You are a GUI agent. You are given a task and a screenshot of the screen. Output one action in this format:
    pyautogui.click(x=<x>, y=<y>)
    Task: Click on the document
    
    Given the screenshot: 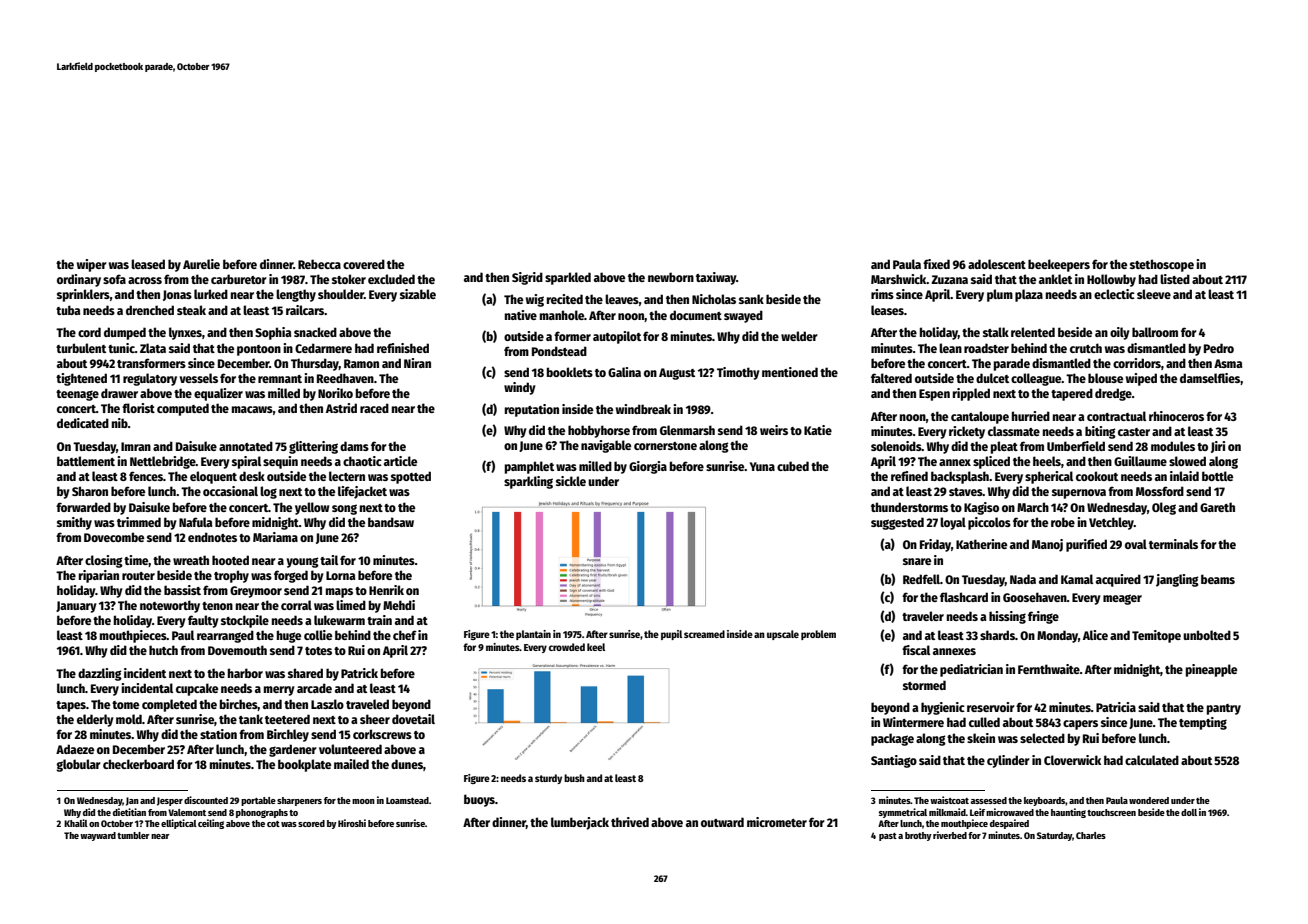 What is the action you would take?
    pyautogui.click(x=696, y=315)
